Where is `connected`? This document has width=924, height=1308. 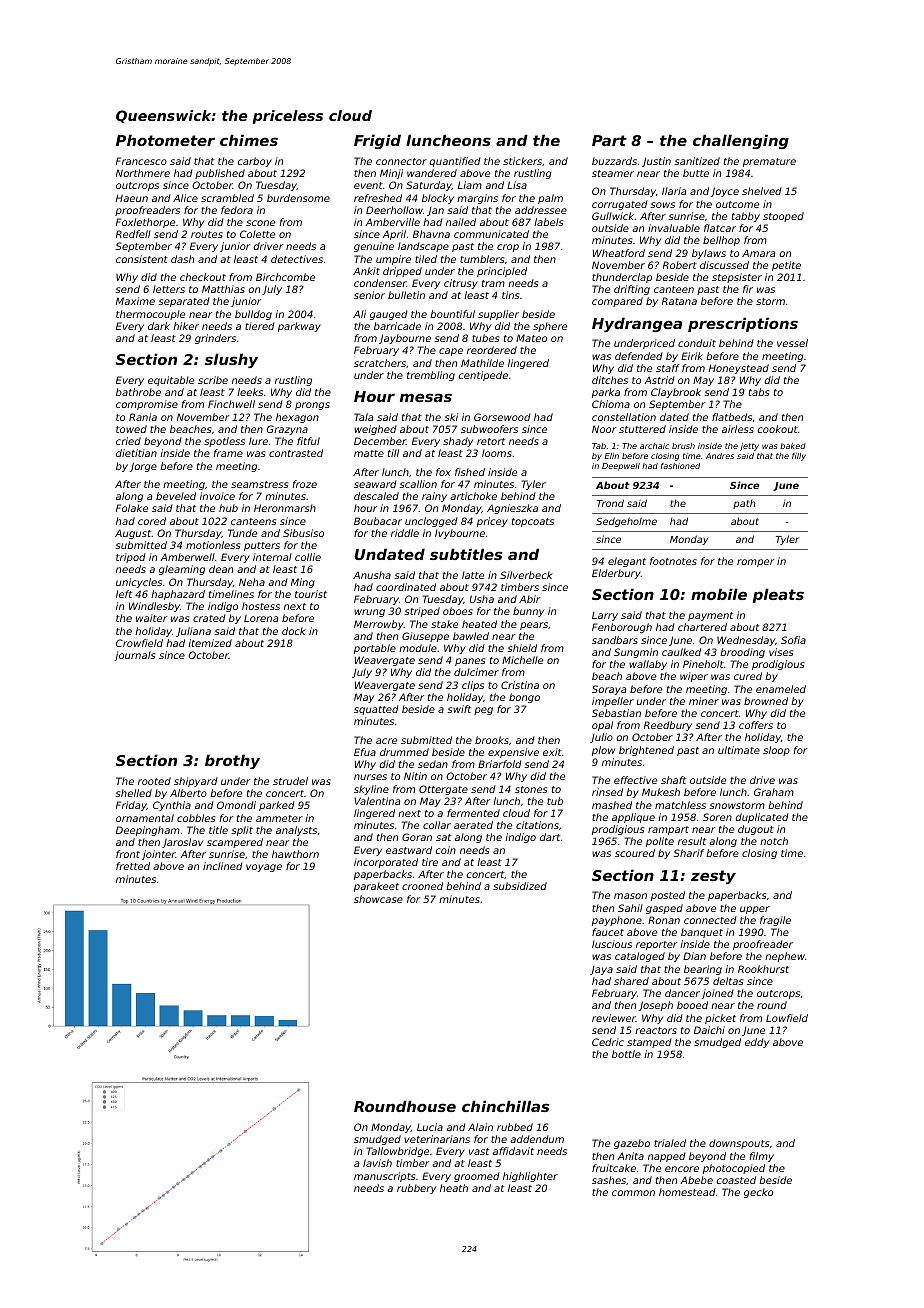
connected is located at coordinates (710, 920).
